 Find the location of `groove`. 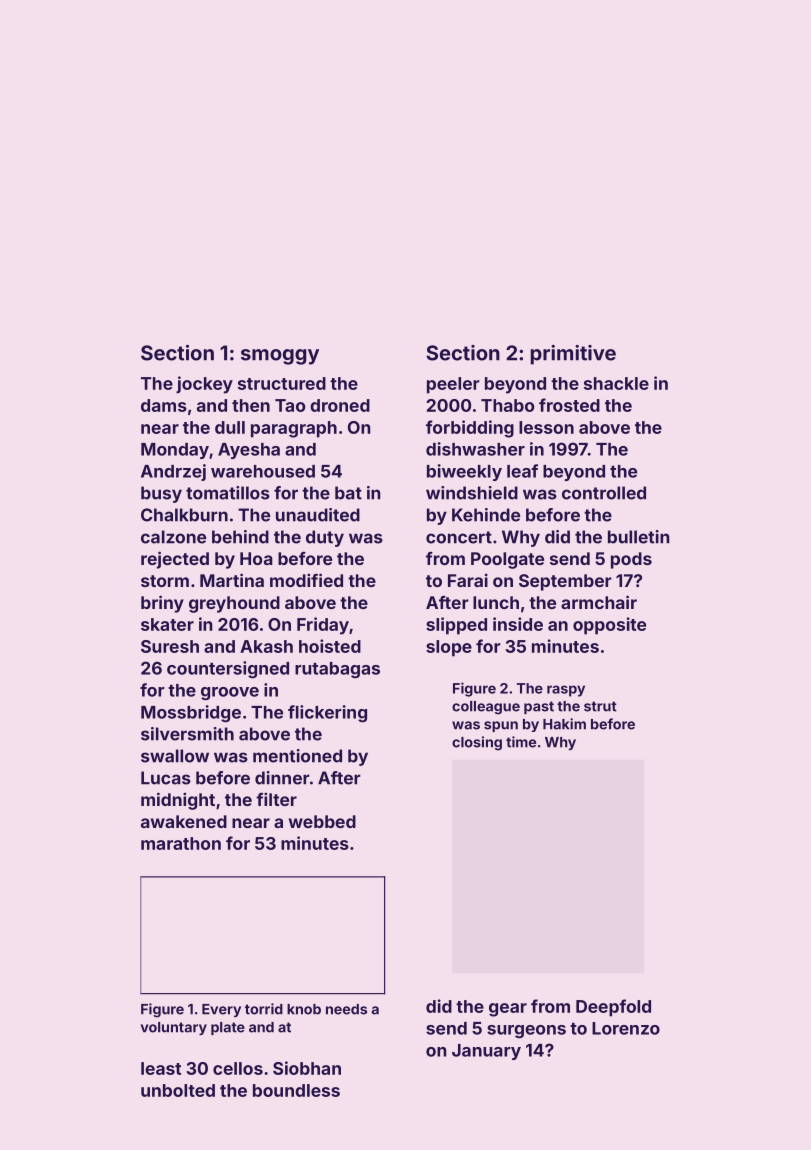

groove is located at coordinates (230, 693).
